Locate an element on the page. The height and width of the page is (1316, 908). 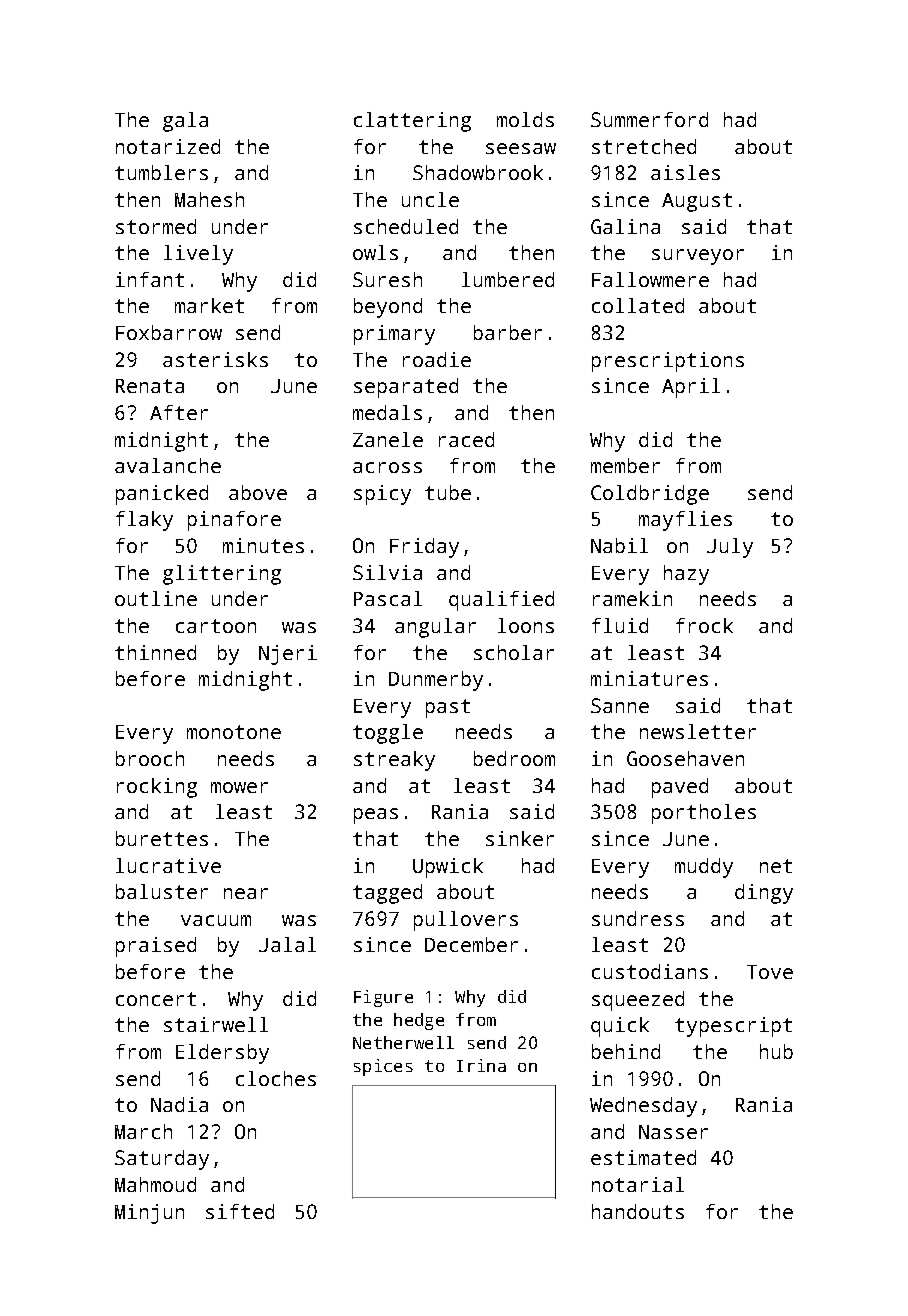
medals is located at coordinates (387, 412).
